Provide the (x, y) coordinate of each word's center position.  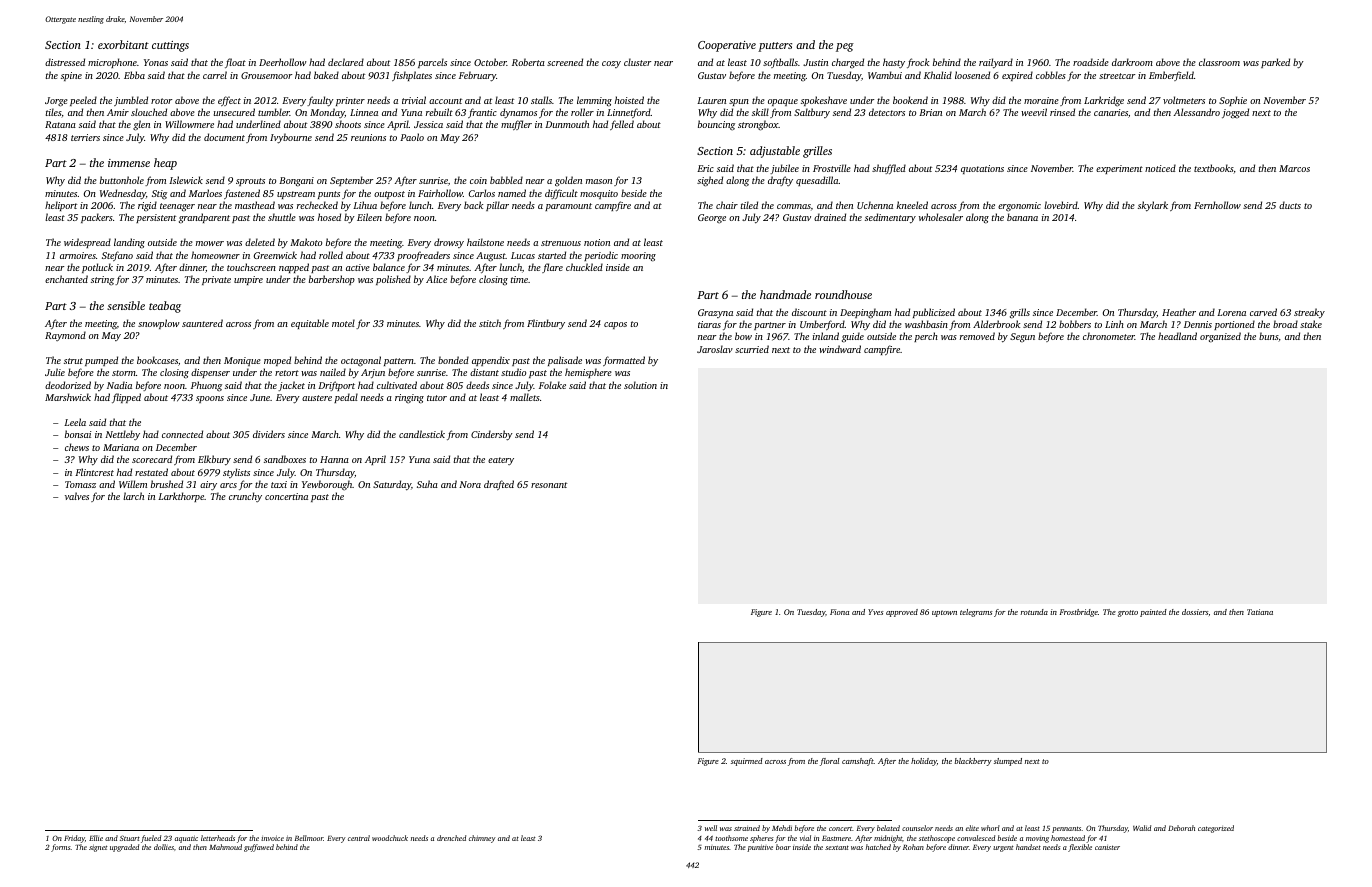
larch (133, 496)
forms (61, 848)
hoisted (629, 100)
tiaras (709, 324)
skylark (1153, 206)
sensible (126, 305)
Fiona (839, 612)
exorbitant (123, 44)
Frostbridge (1079, 613)
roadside (1091, 62)
